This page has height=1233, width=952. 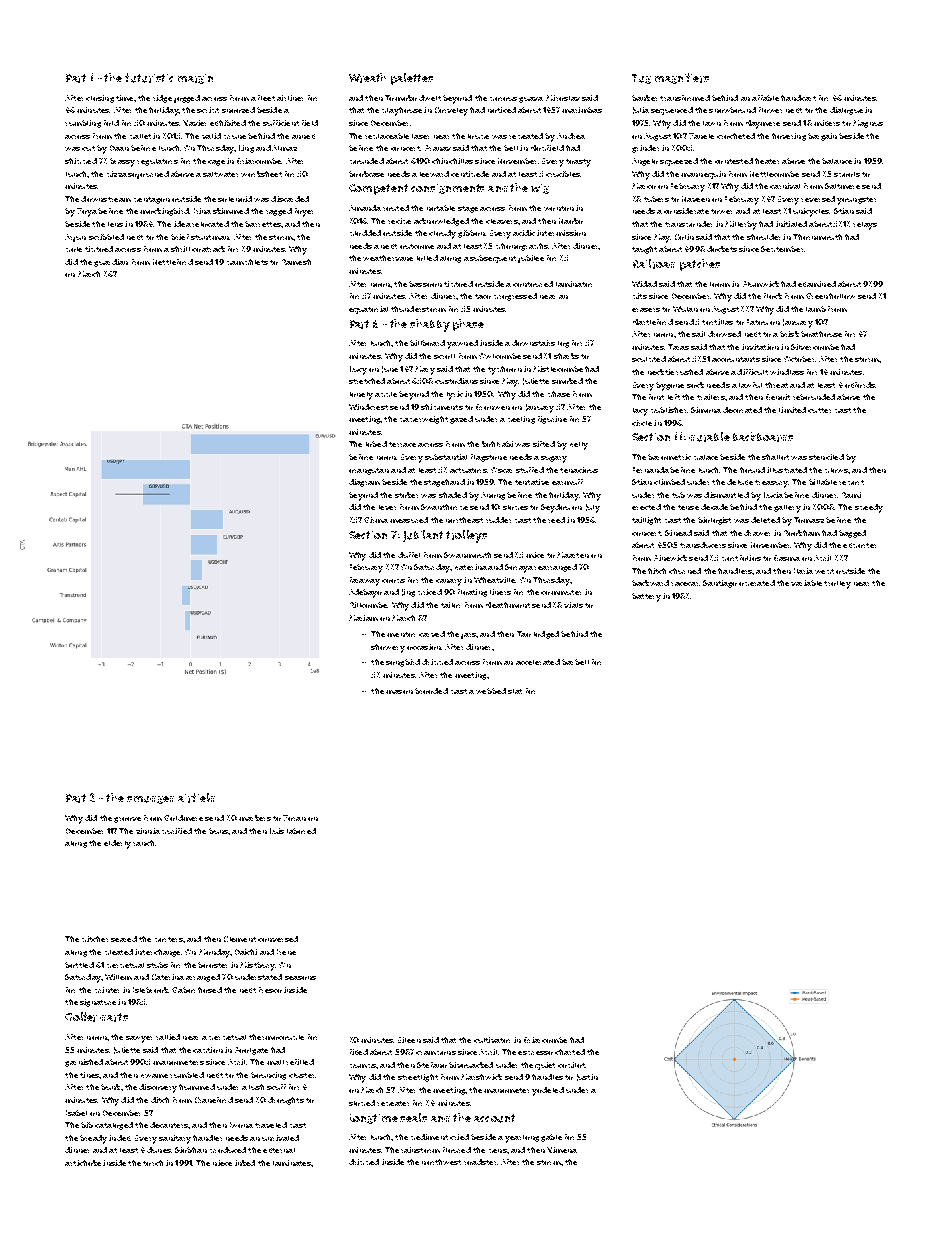 I want to click on smudged, so click(x=150, y=800).
